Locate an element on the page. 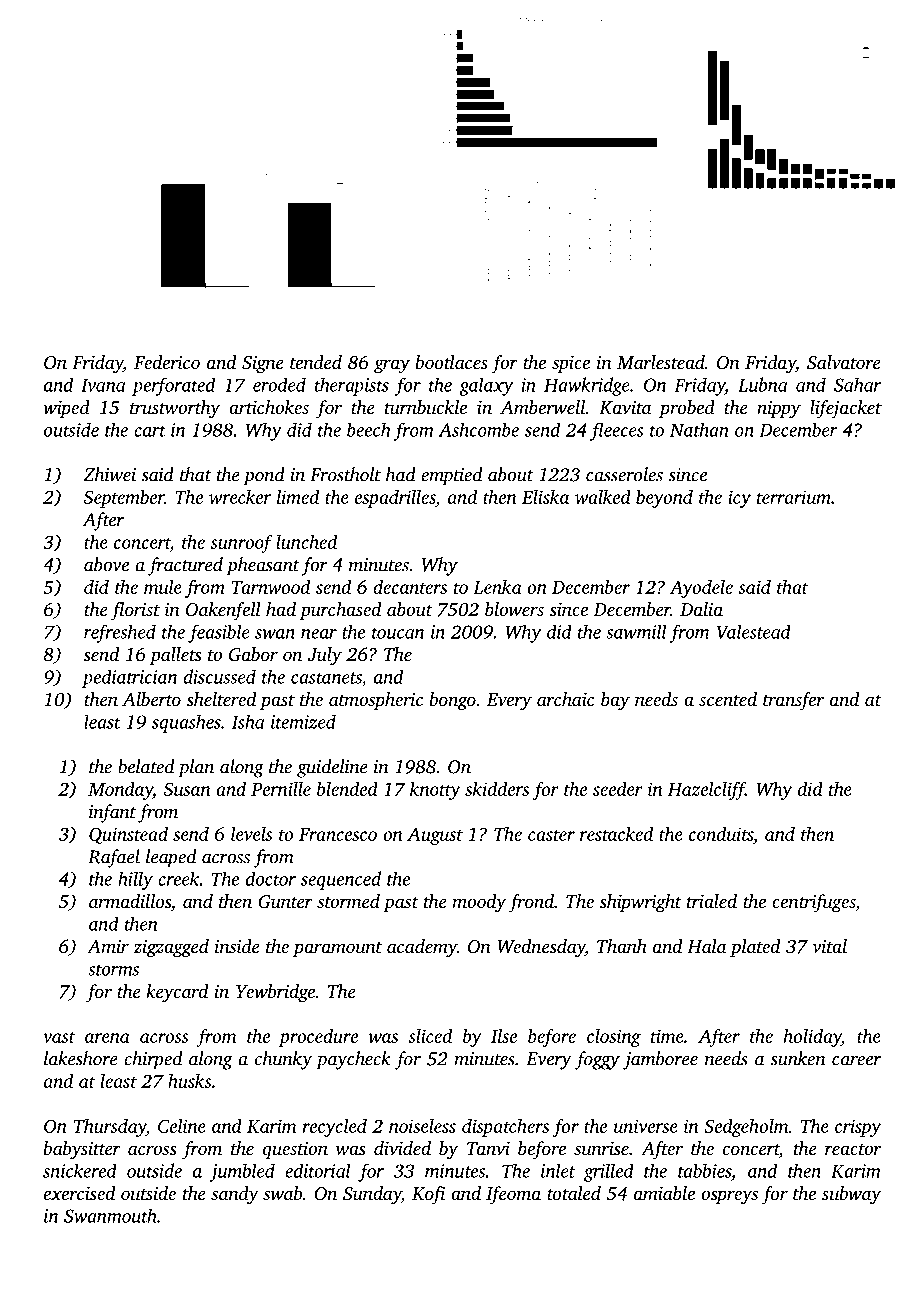  sandy is located at coordinates (234, 1195).
